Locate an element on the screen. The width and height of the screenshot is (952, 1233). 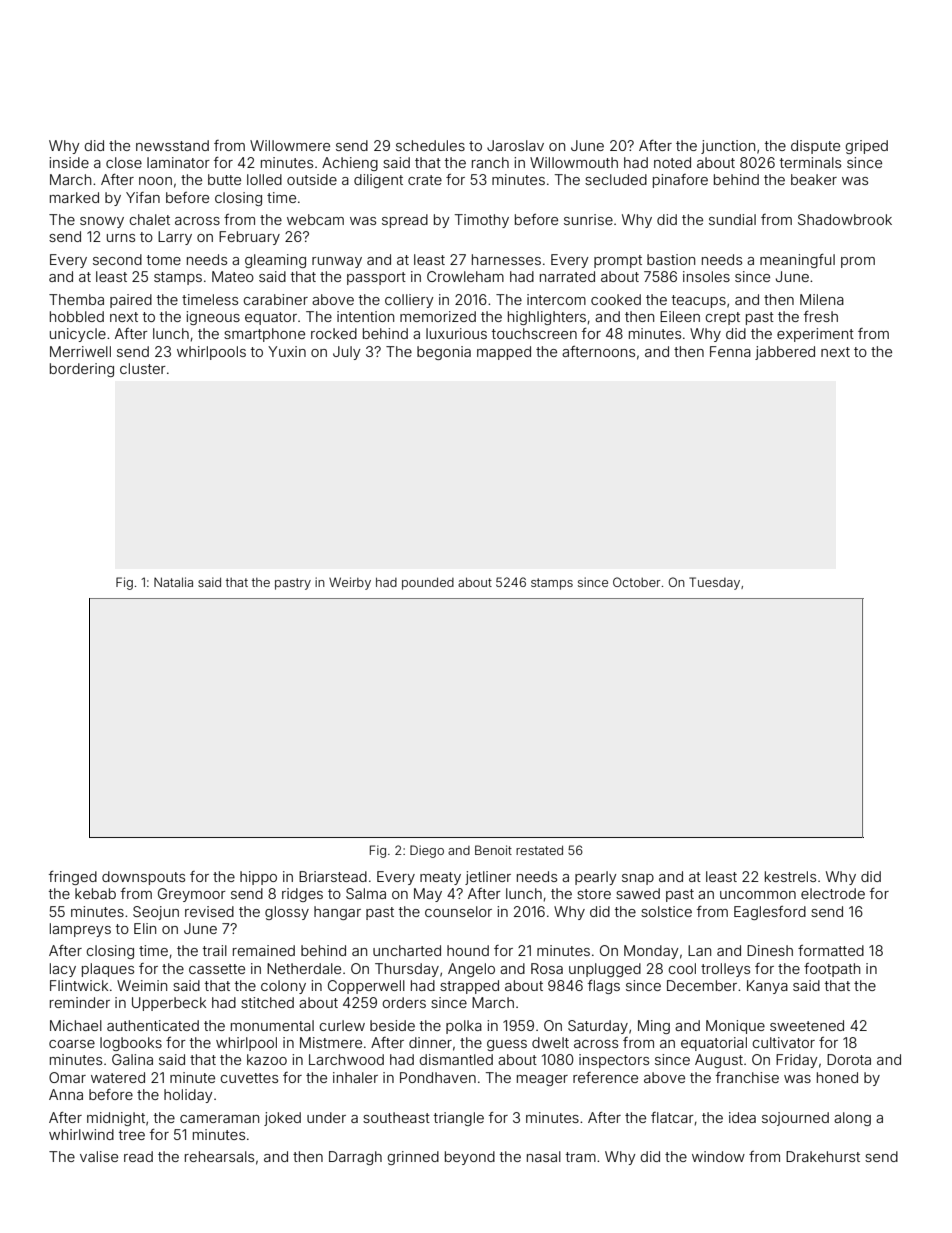
inside is located at coordinates (69, 162).
